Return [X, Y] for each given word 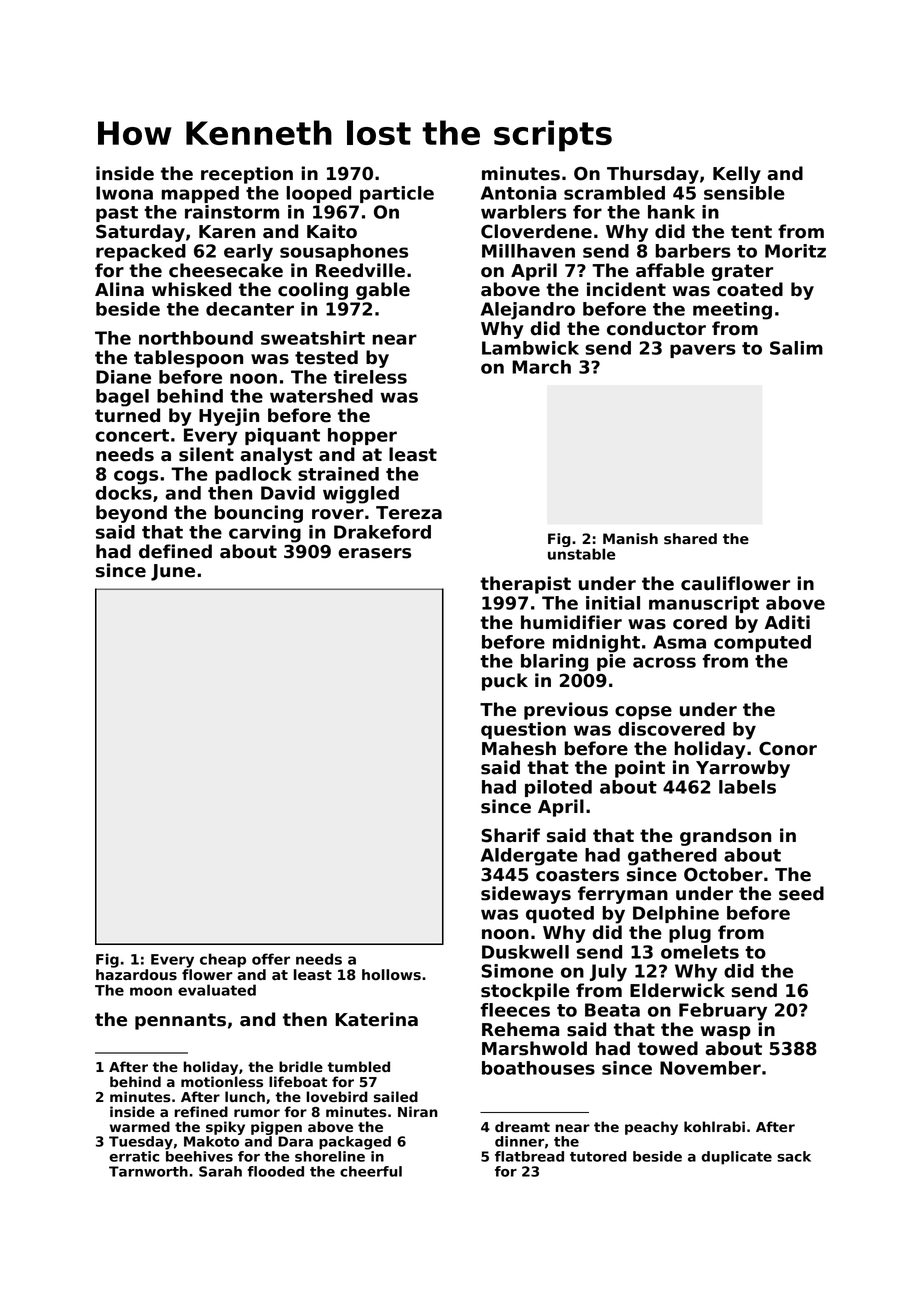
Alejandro [528, 311]
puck [505, 682]
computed [762, 643]
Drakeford [382, 532]
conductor [656, 328]
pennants [180, 1021]
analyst [276, 456]
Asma [679, 642]
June [173, 572]
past [117, 214]
